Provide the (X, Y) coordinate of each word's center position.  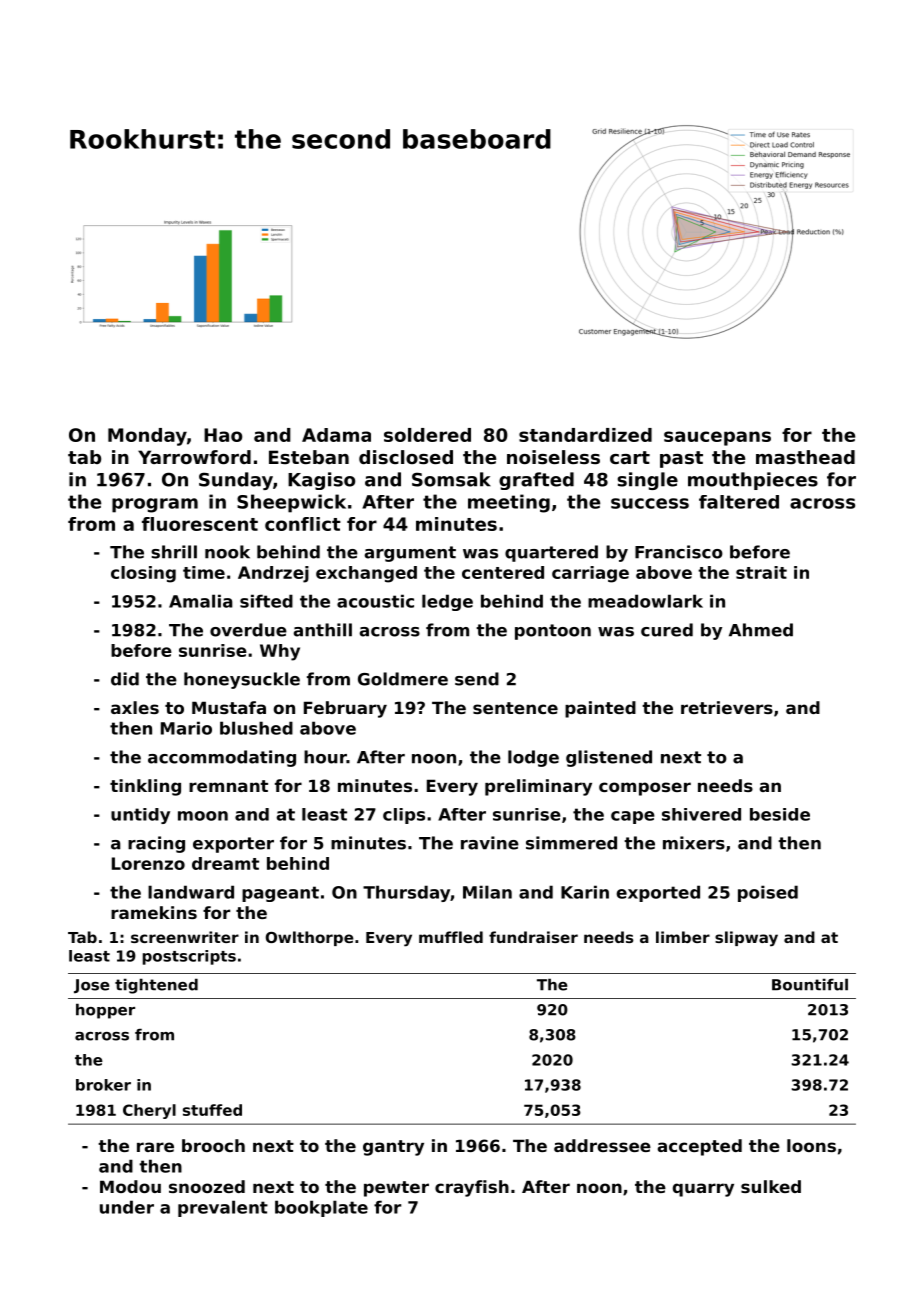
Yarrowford (194, 457)
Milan (487, 892)
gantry (393, 1148)
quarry (703, 1190)
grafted (536, 481)
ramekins (154, 912)
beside (780, 814)
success (650, 503)
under (127, 1207)
